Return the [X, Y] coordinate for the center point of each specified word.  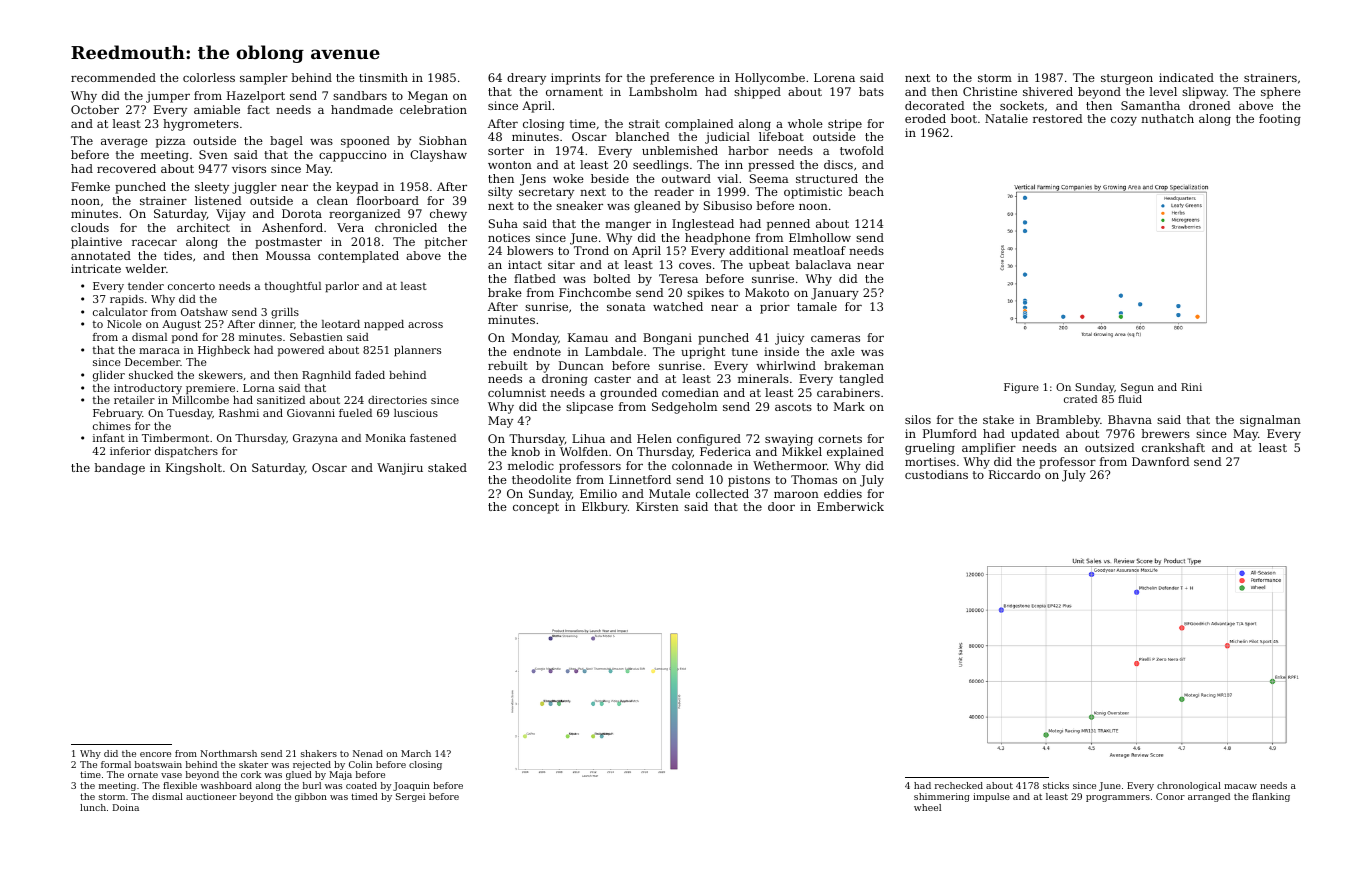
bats [871, 91]
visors [249, 168]
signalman [1270, 421]
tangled [861, 380]
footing [1280, 120]
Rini [1191, 387]
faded [370, 375]
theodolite [541, 479]
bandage [120, 469]
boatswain [158, 764]
